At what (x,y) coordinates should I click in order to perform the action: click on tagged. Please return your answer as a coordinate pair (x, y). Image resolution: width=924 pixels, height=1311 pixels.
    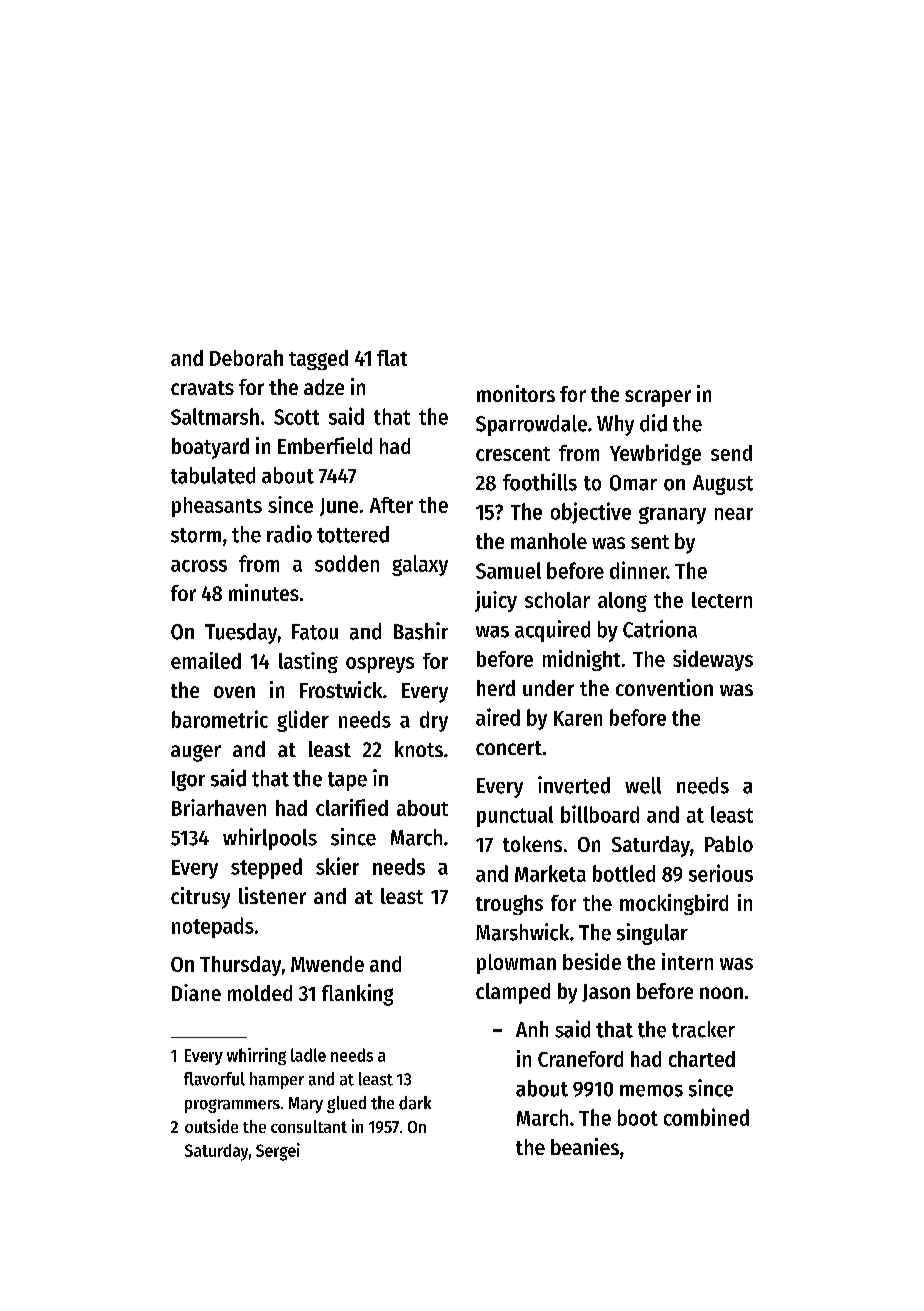
    Looking at the image, I should click on (318, 360).
